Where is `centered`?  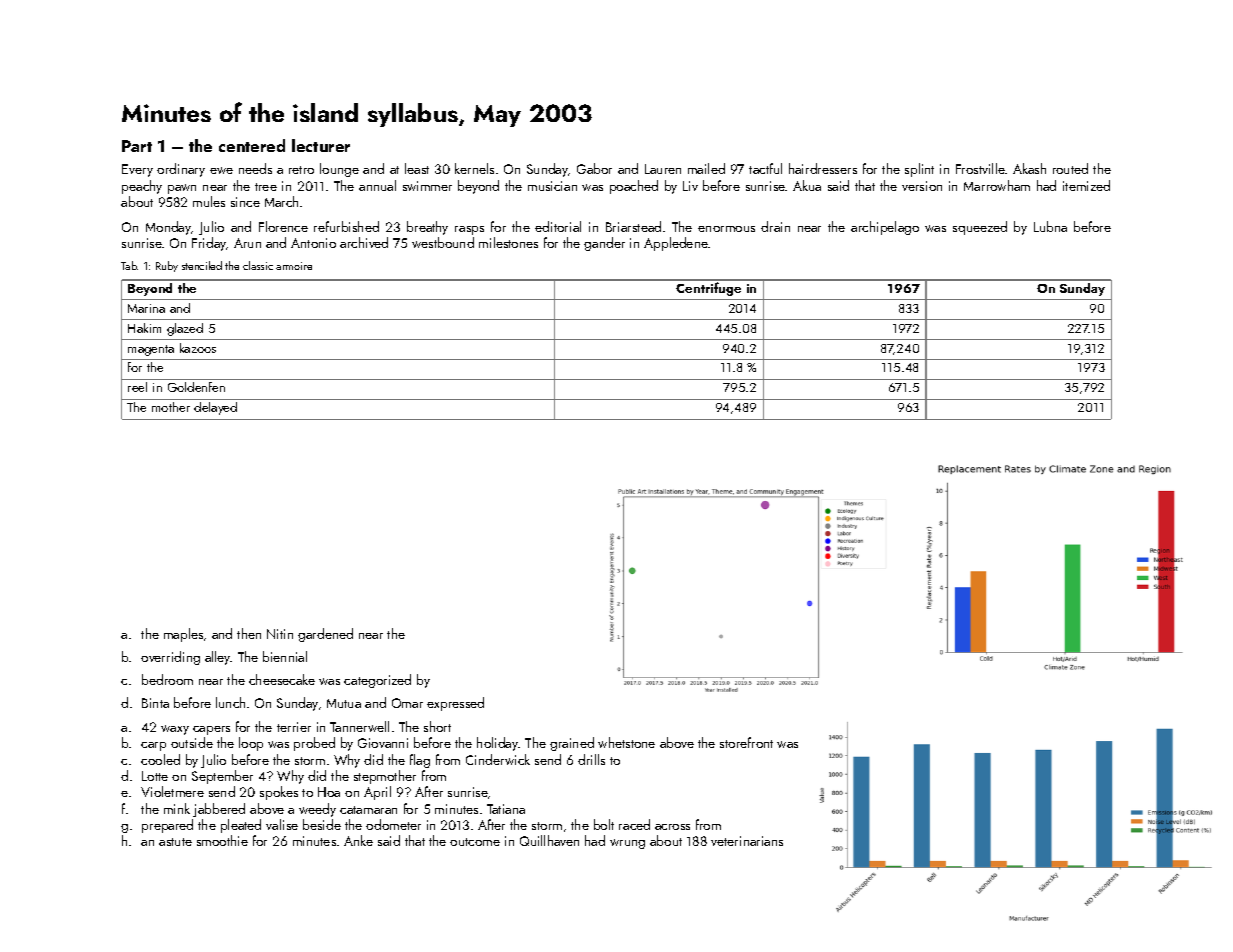 centered is located at coordinates (252, 145).
